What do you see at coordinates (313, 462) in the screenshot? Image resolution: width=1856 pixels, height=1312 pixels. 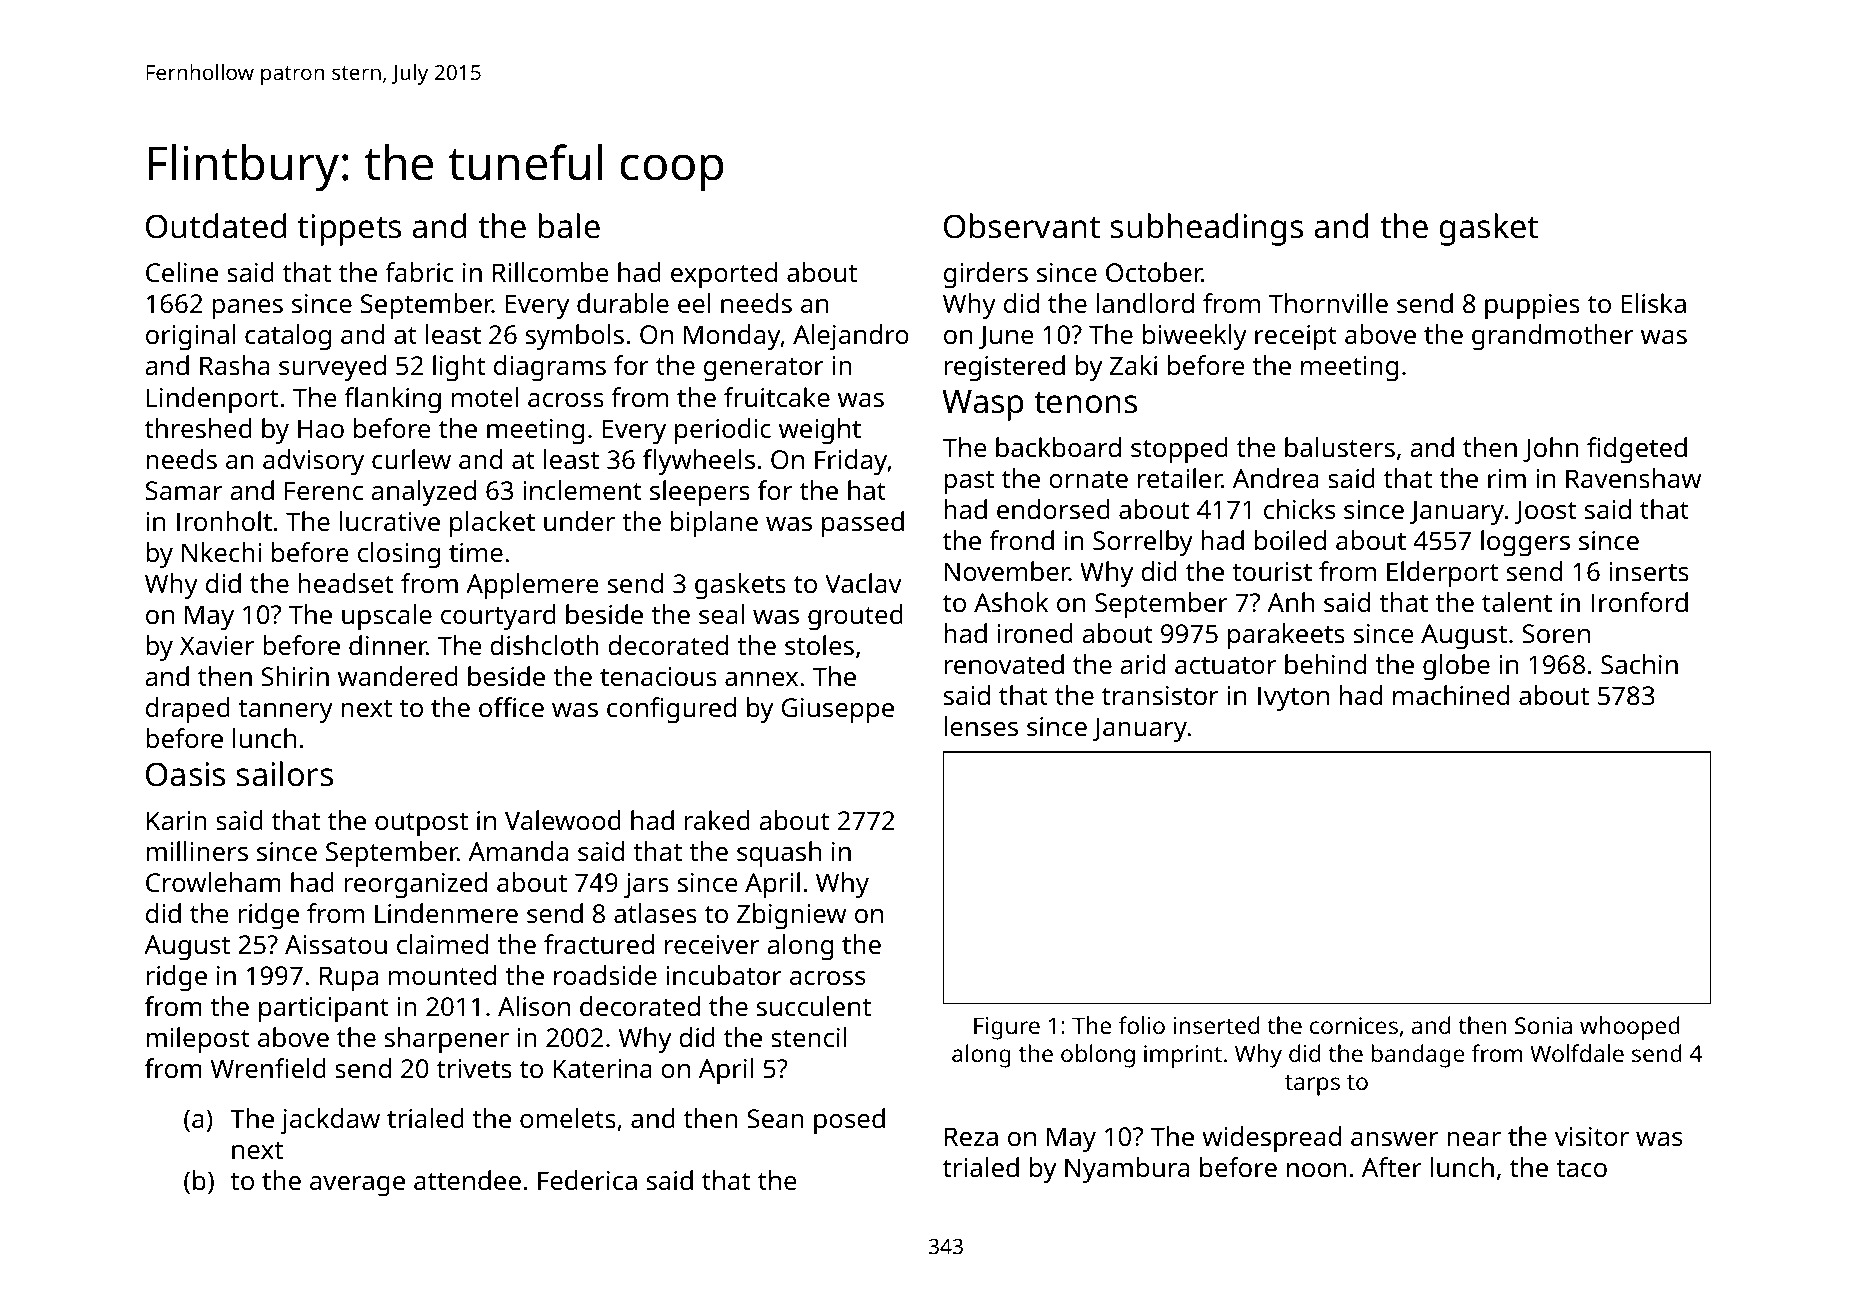 I see `advisory` at bounding box center [313, 462].
